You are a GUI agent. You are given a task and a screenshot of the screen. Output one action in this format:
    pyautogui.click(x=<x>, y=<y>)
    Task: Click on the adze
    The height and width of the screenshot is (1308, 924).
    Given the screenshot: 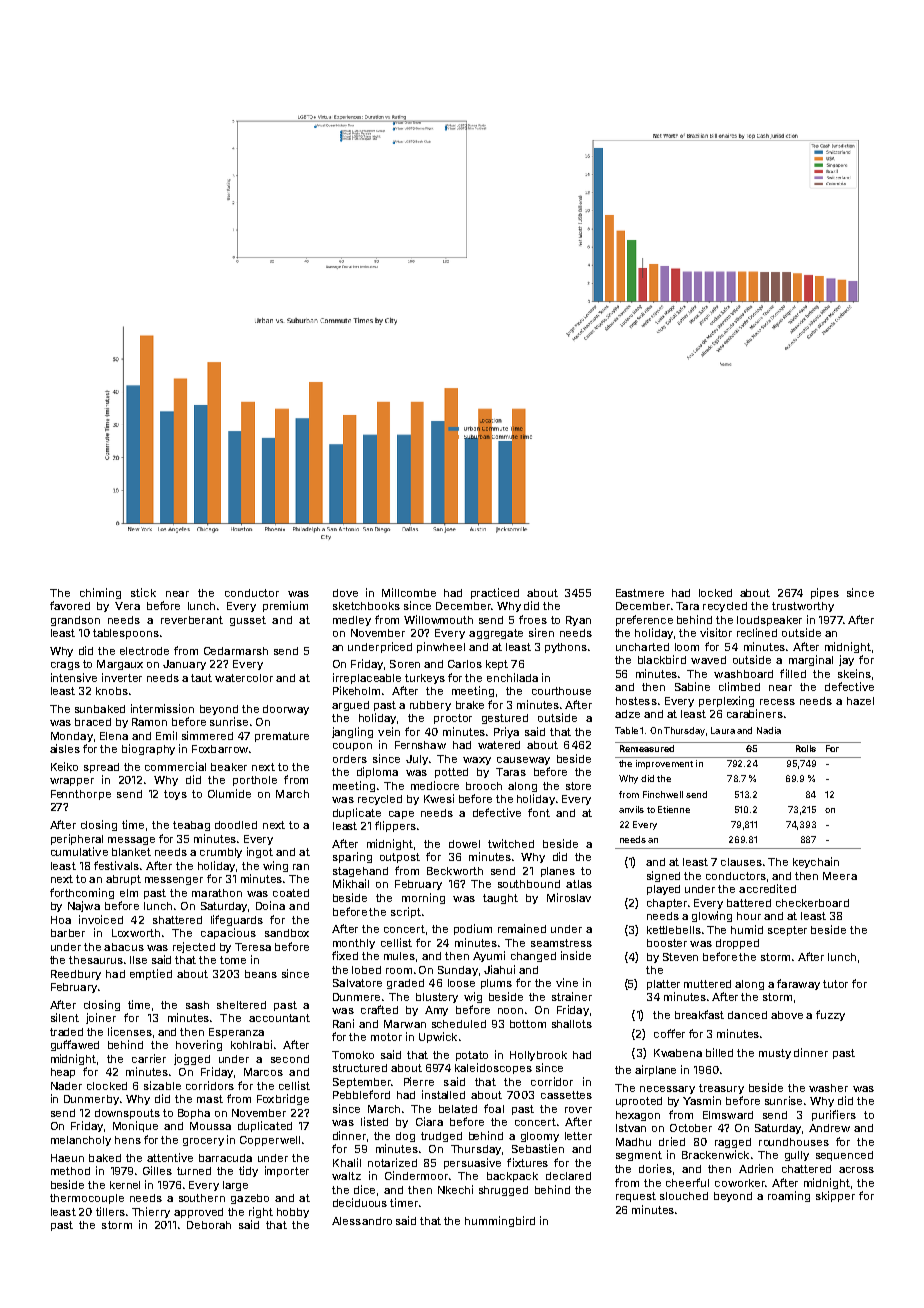 What is the action you would take?
    pyautogui.click(x=627, y=714)
